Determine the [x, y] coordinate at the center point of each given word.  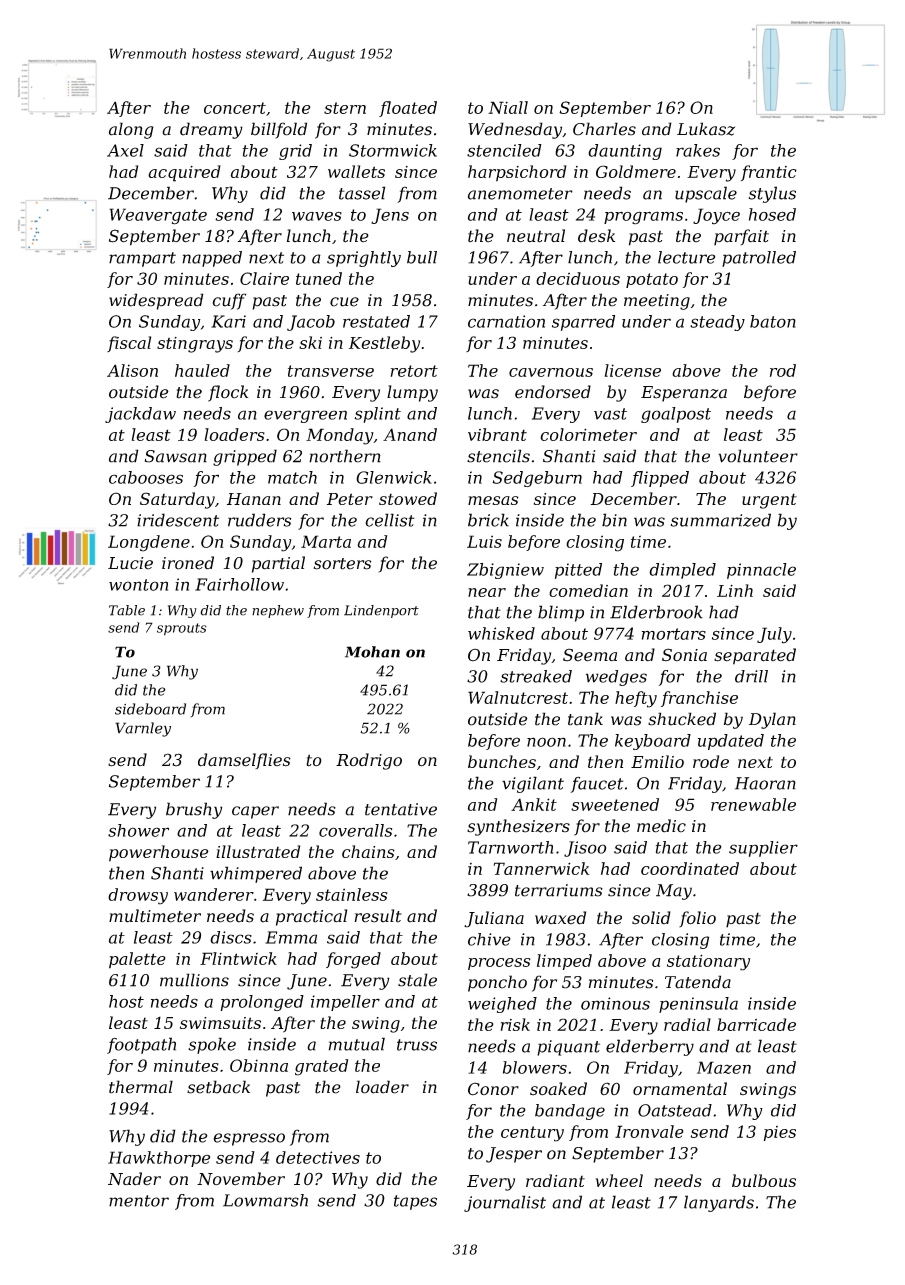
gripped [245, 457]
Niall [508, 107]
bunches [502, 761]
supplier [763, 849]
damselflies [244, 761]
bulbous [764, 1180]
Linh [735, 590]
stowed [408, 498]
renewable [753, 804]
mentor [139, 1201]
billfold [279, 130]
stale [417, 980]
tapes [415, 1202]
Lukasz [706, 129]
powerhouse [159, 853]
